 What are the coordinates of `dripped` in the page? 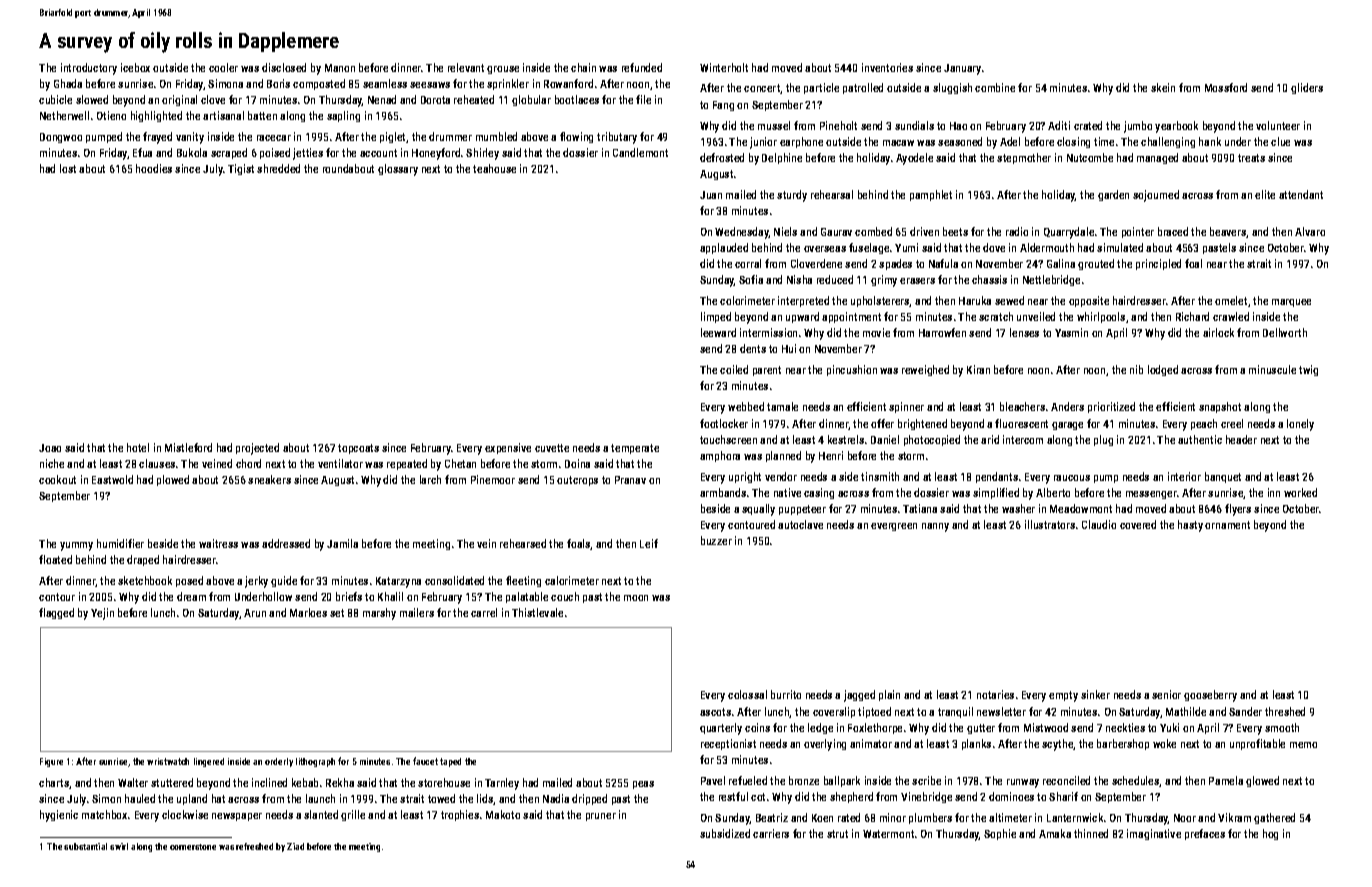 It's located at (589, 799).
